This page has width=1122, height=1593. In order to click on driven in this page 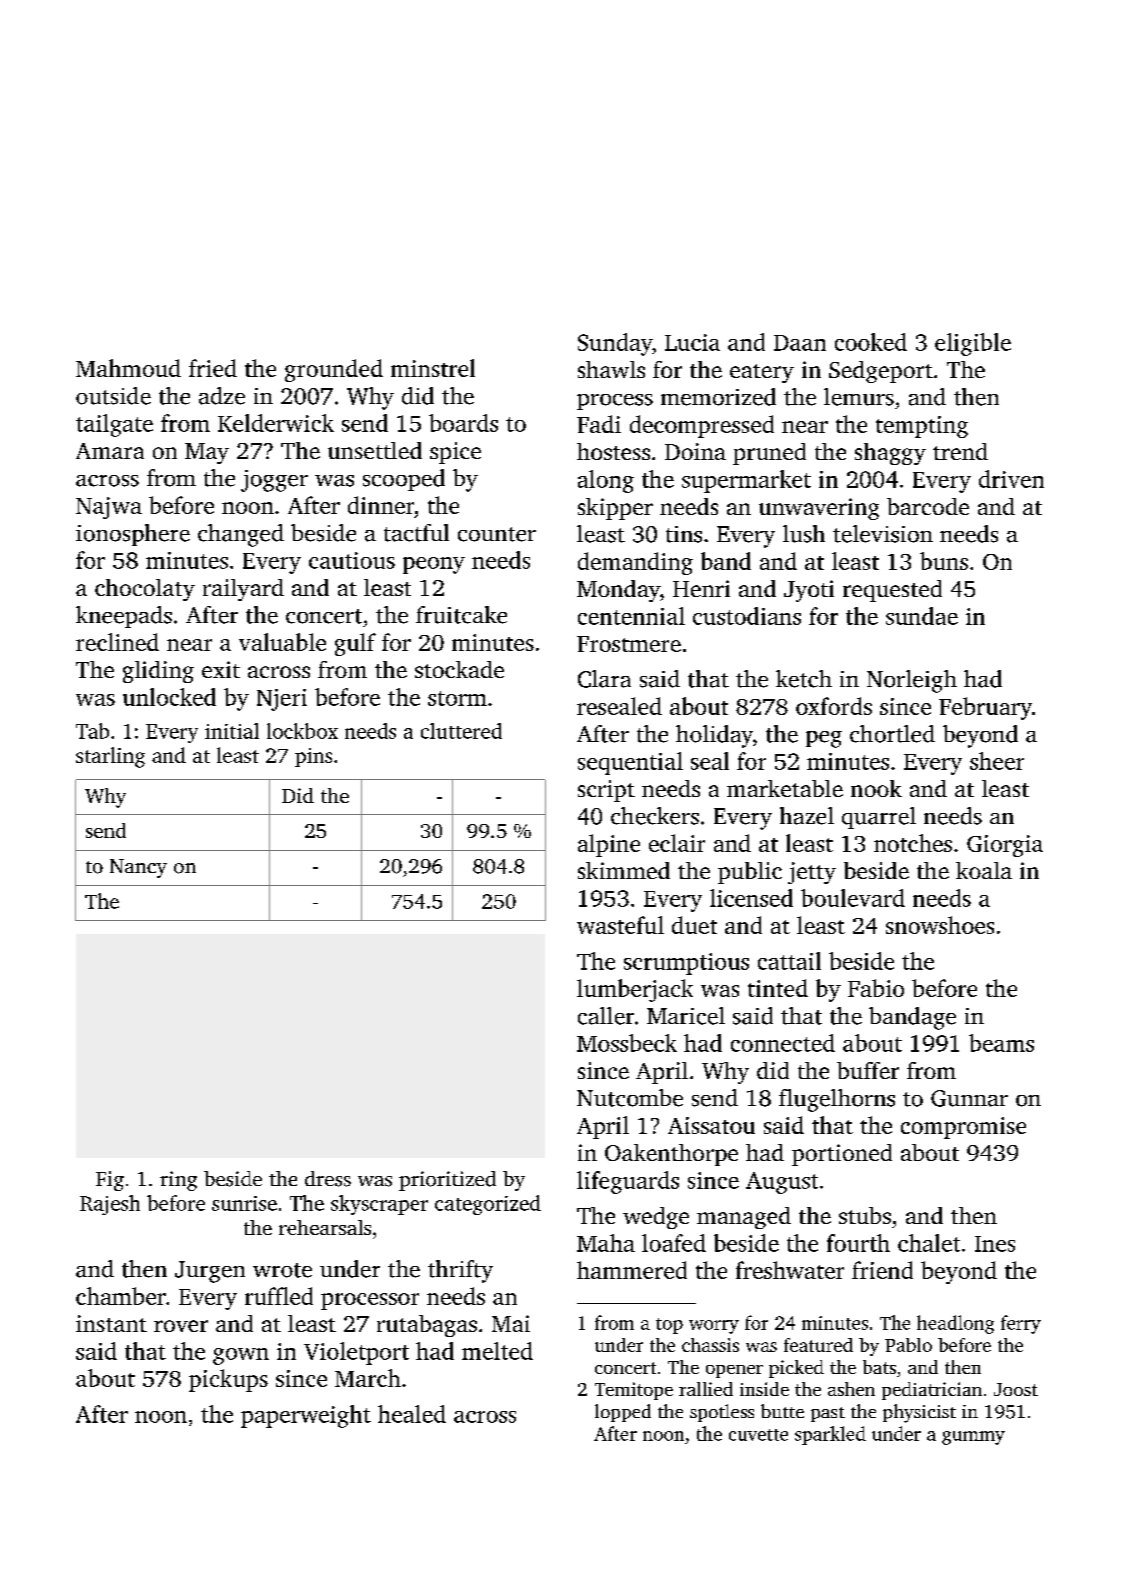, I will do `click(1011, 479)`.
